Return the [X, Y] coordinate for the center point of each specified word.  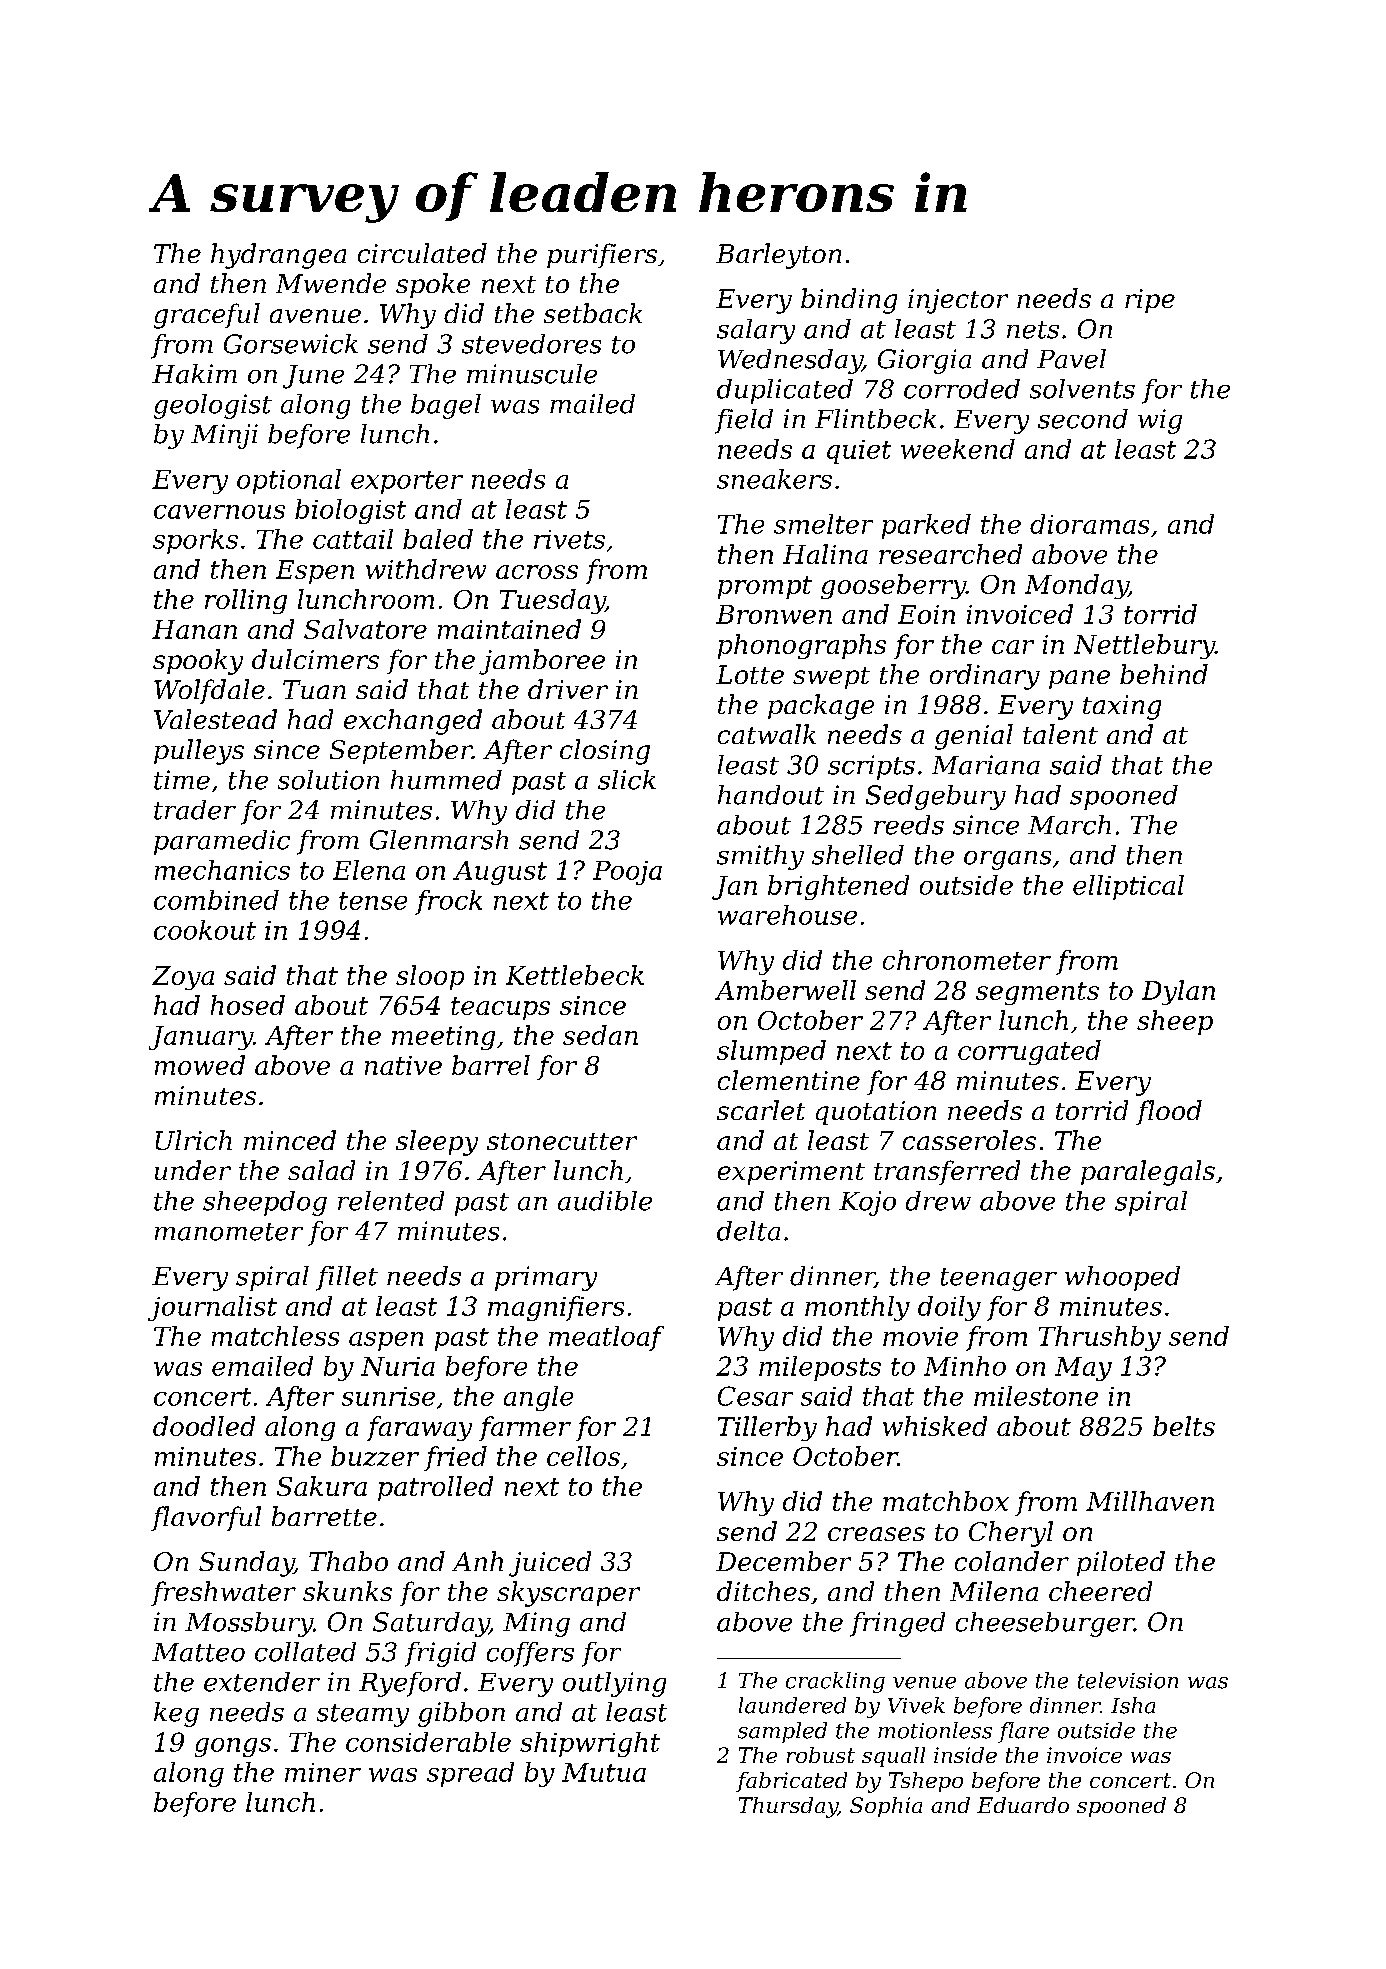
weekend [958, 449]
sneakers [774, 479]
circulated [422, 253]
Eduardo [1023, 1805]
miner [323, 1772]
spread [470, 1774]
